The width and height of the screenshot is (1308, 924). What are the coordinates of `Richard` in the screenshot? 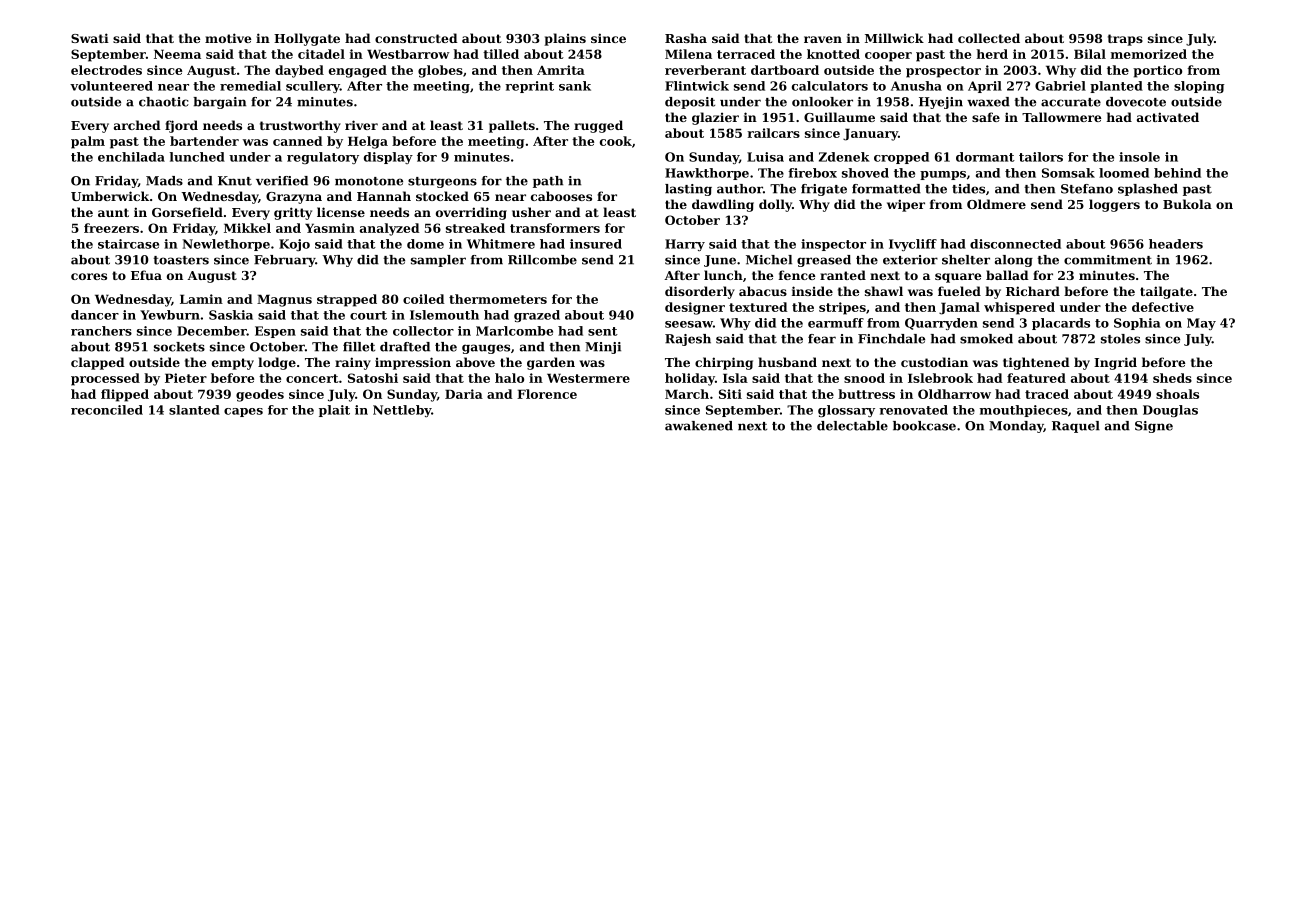 It's located at (1033, 291).
